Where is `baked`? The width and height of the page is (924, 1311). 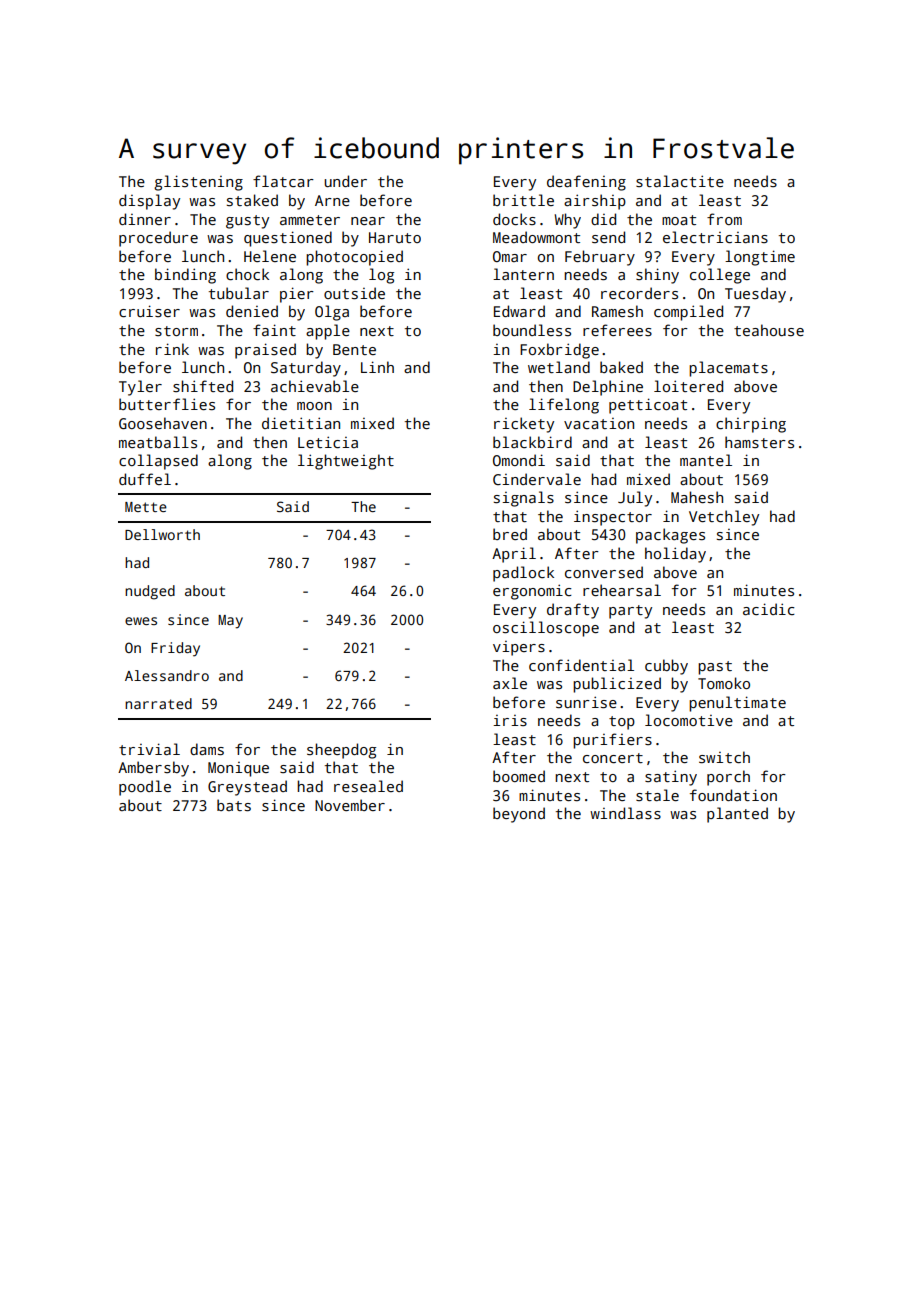 baked is located at coordinates (621, 367).
